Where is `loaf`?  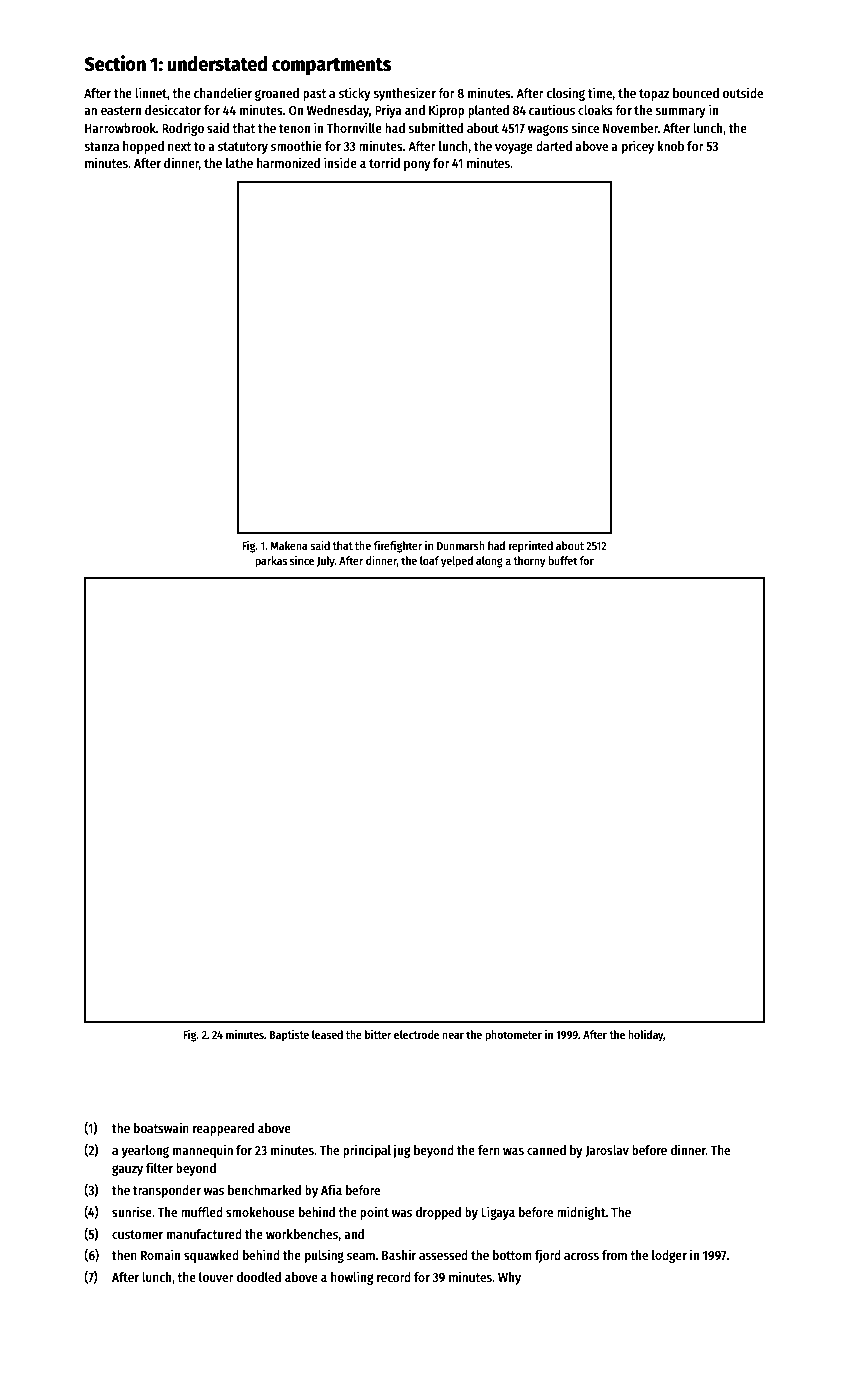 loaf is located at coordinates (429, 560).
